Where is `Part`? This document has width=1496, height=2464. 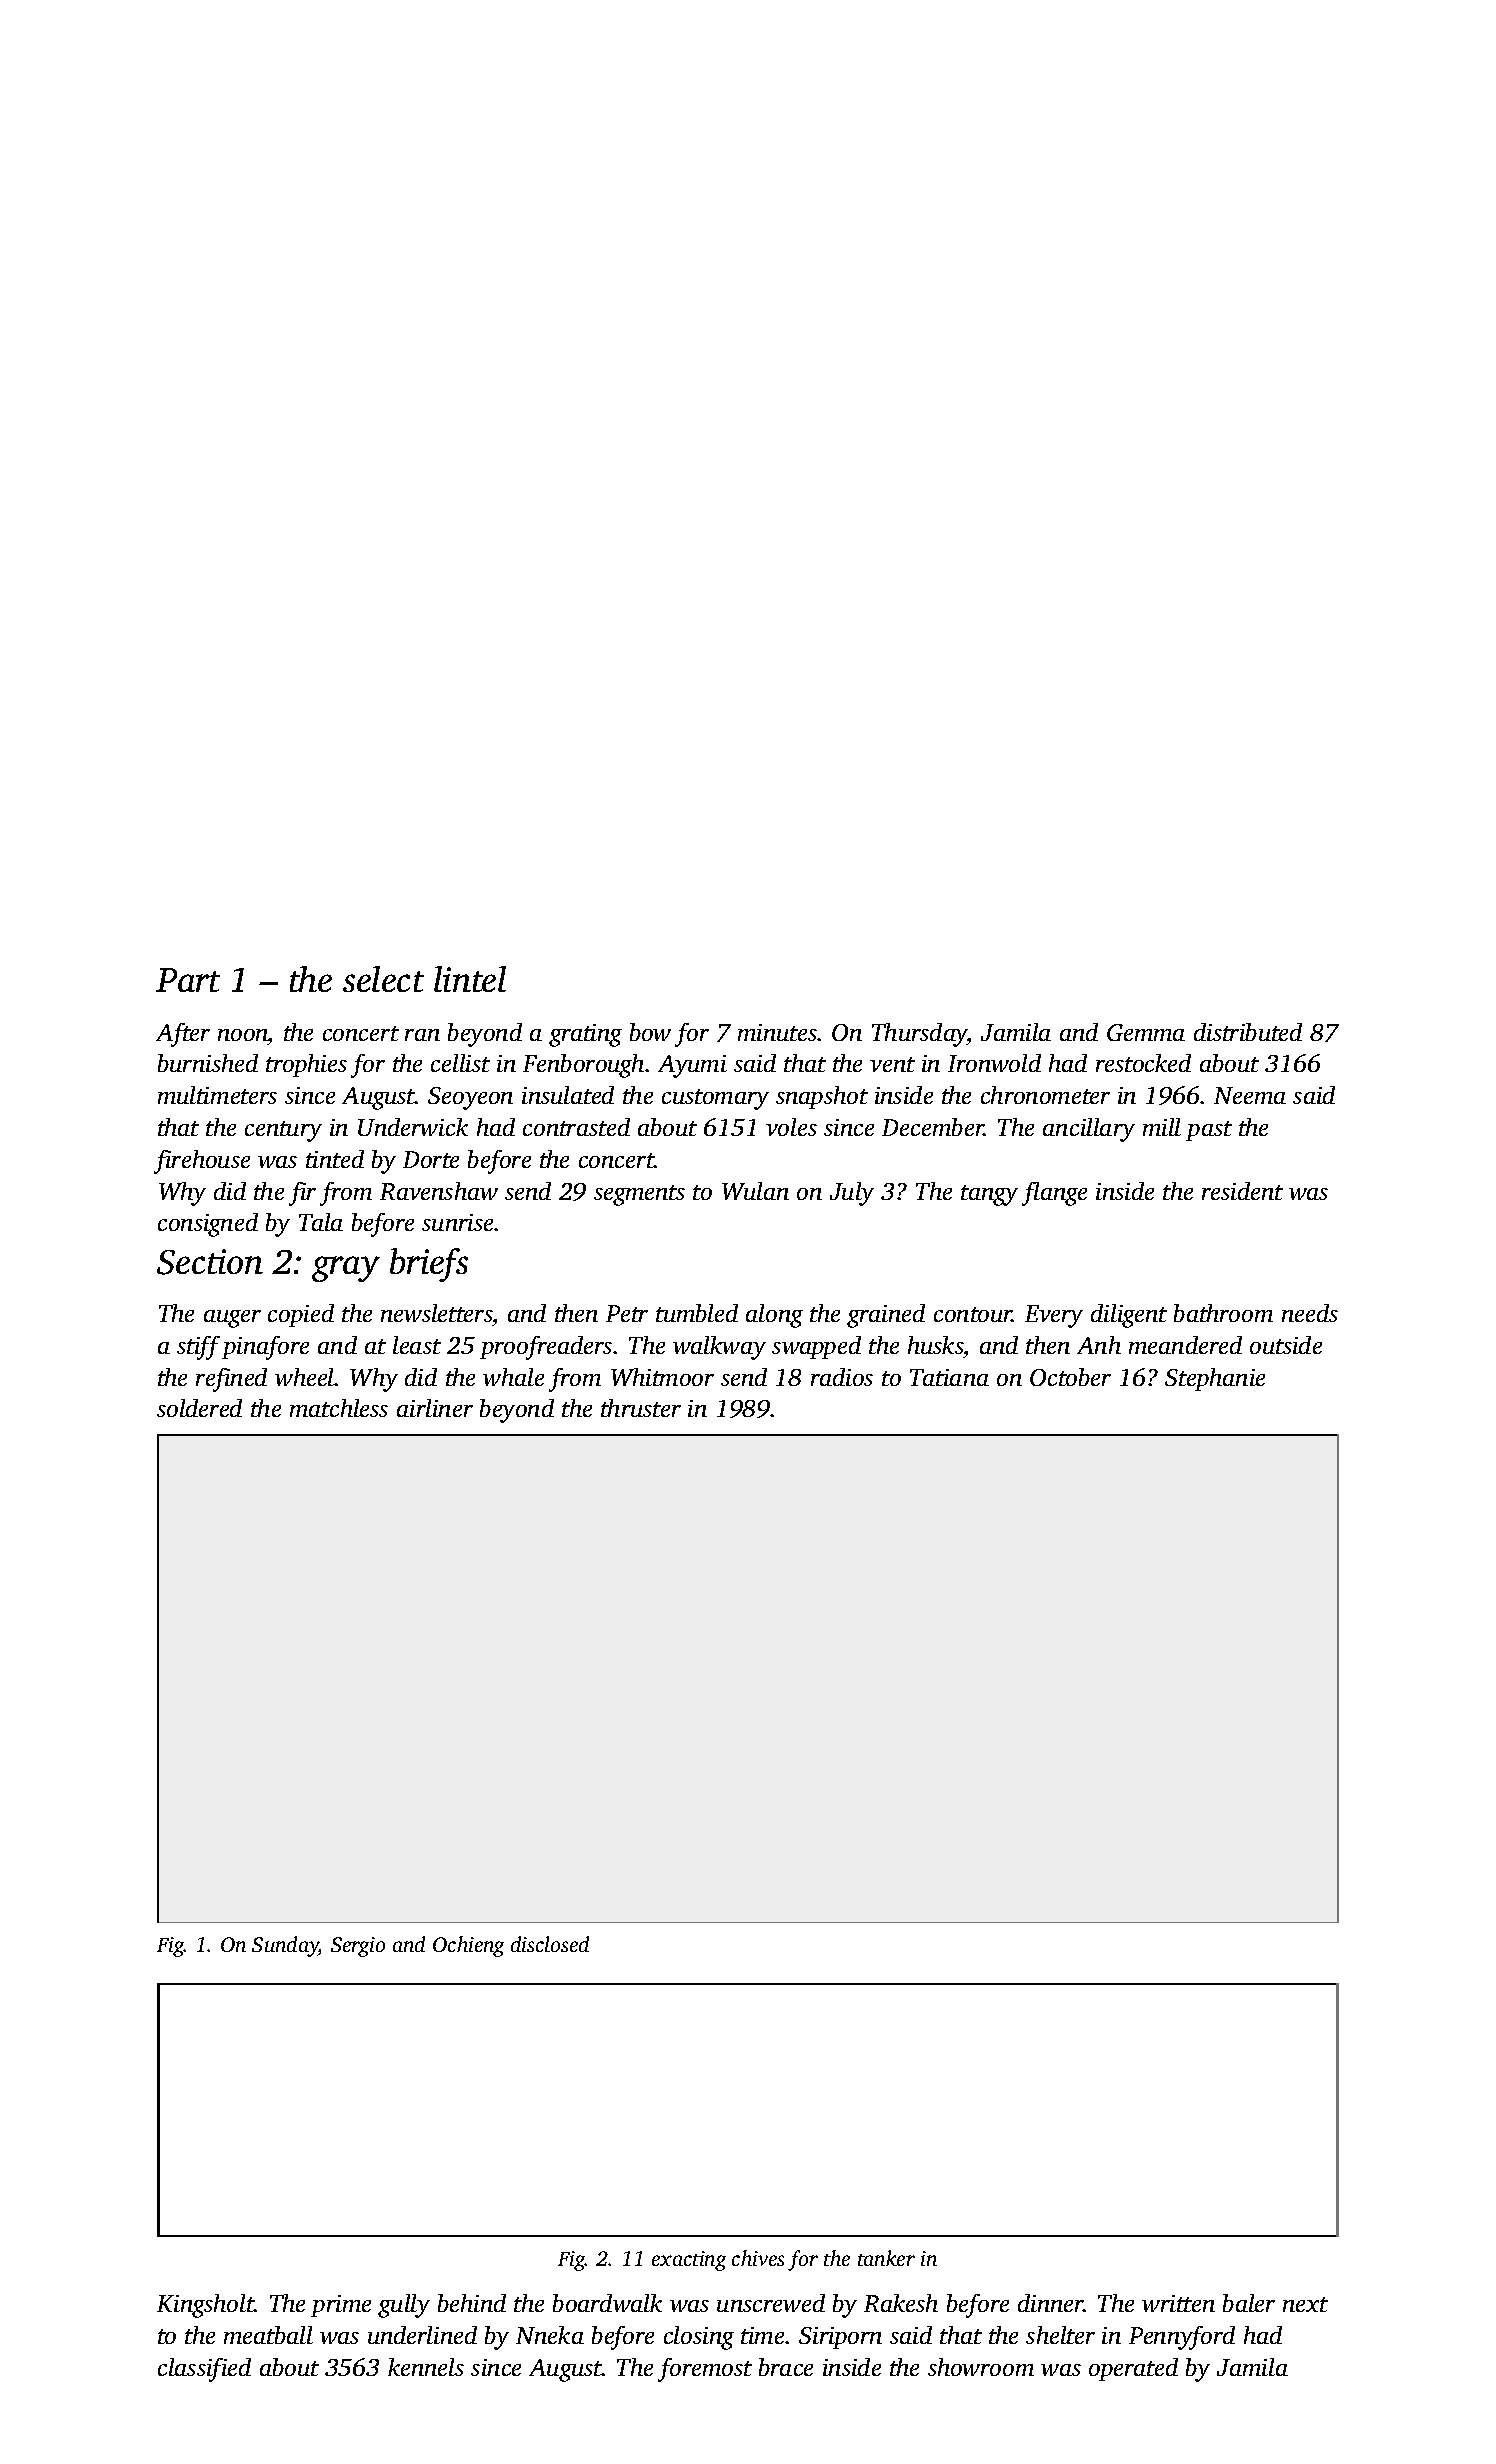
Part is located at coordinates (188, 980).
